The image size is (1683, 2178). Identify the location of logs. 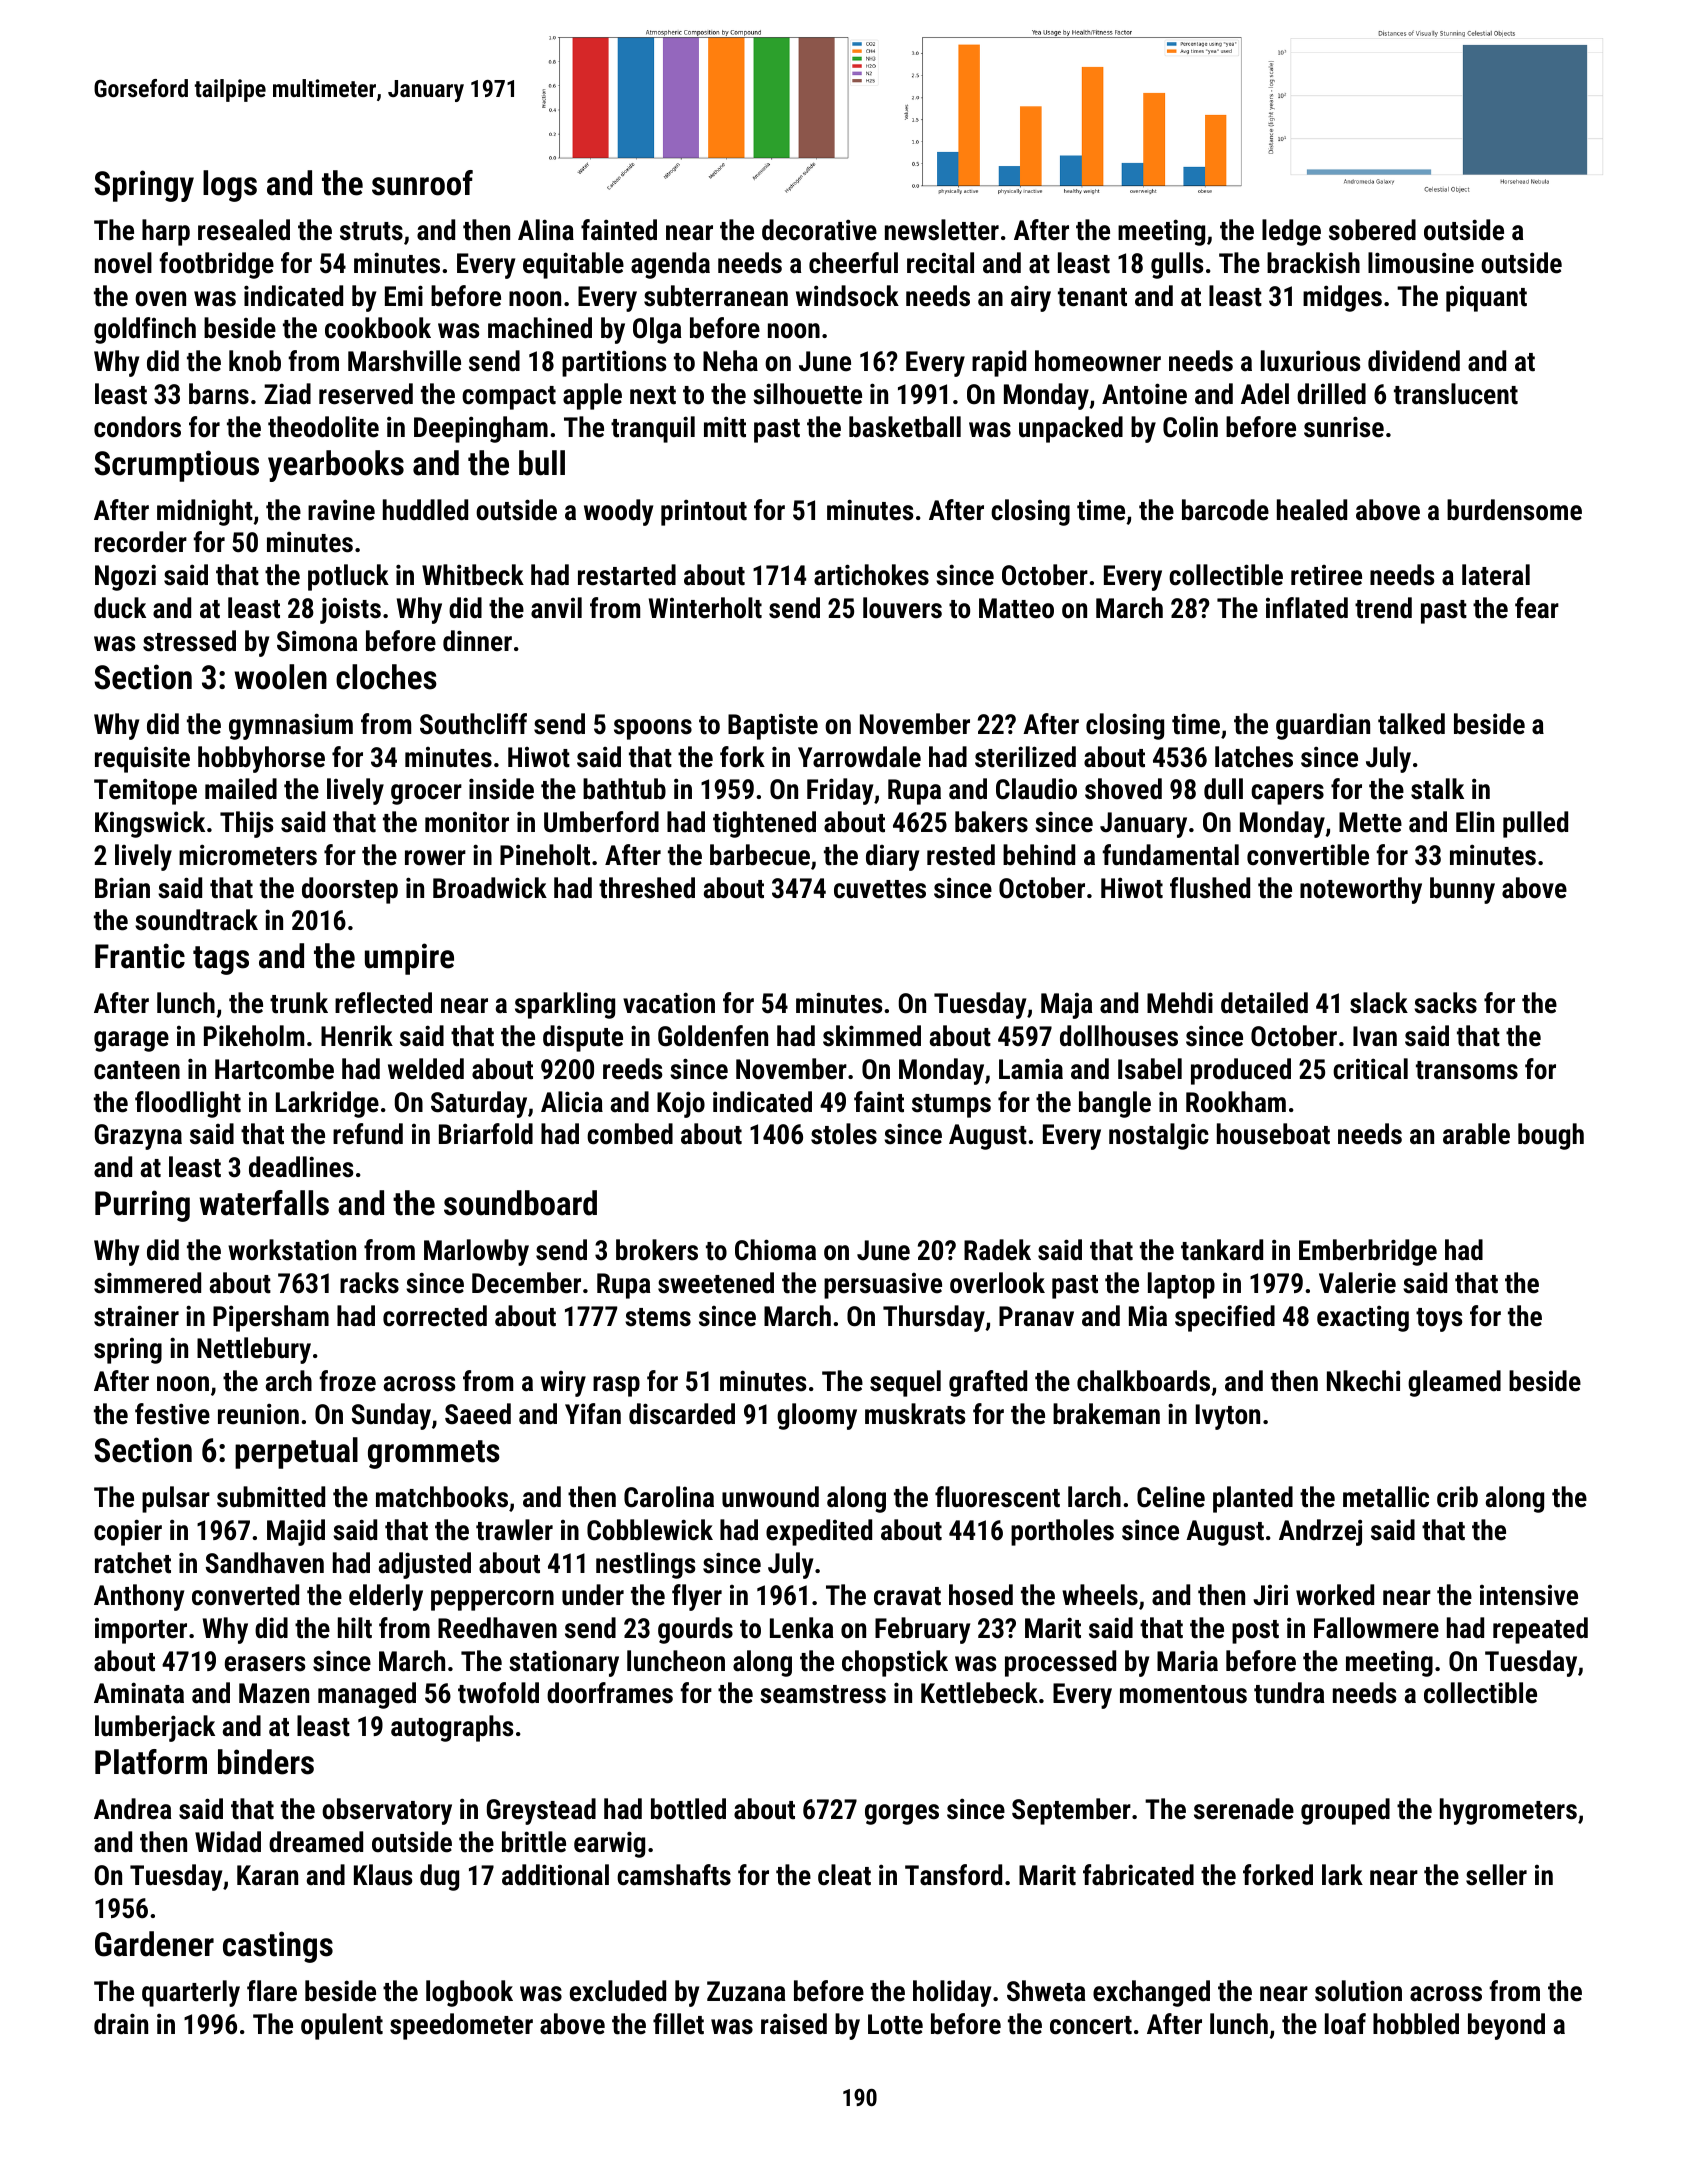
(230, 186).
